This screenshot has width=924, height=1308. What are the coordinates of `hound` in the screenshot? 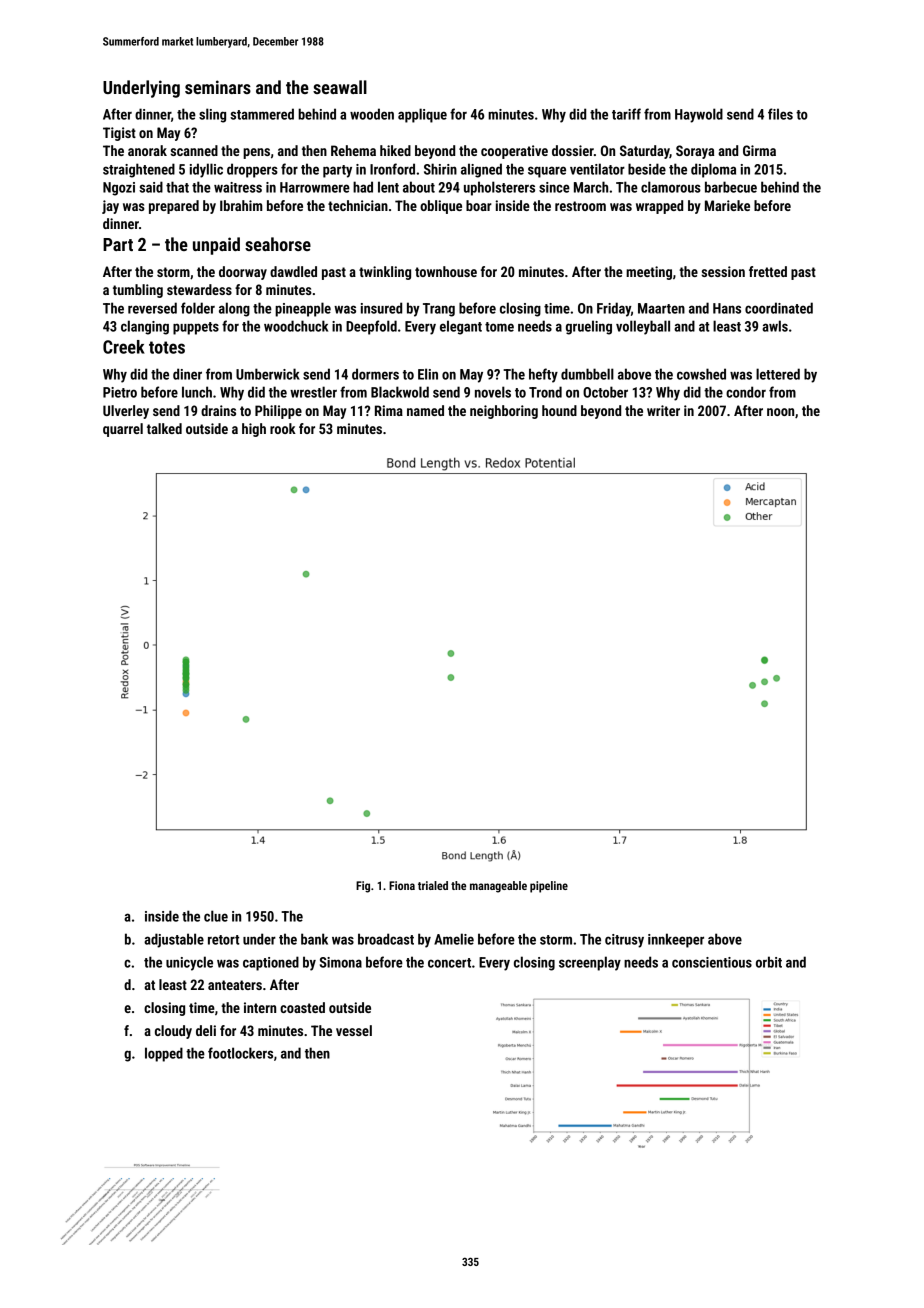 It's located at (559, 410).
